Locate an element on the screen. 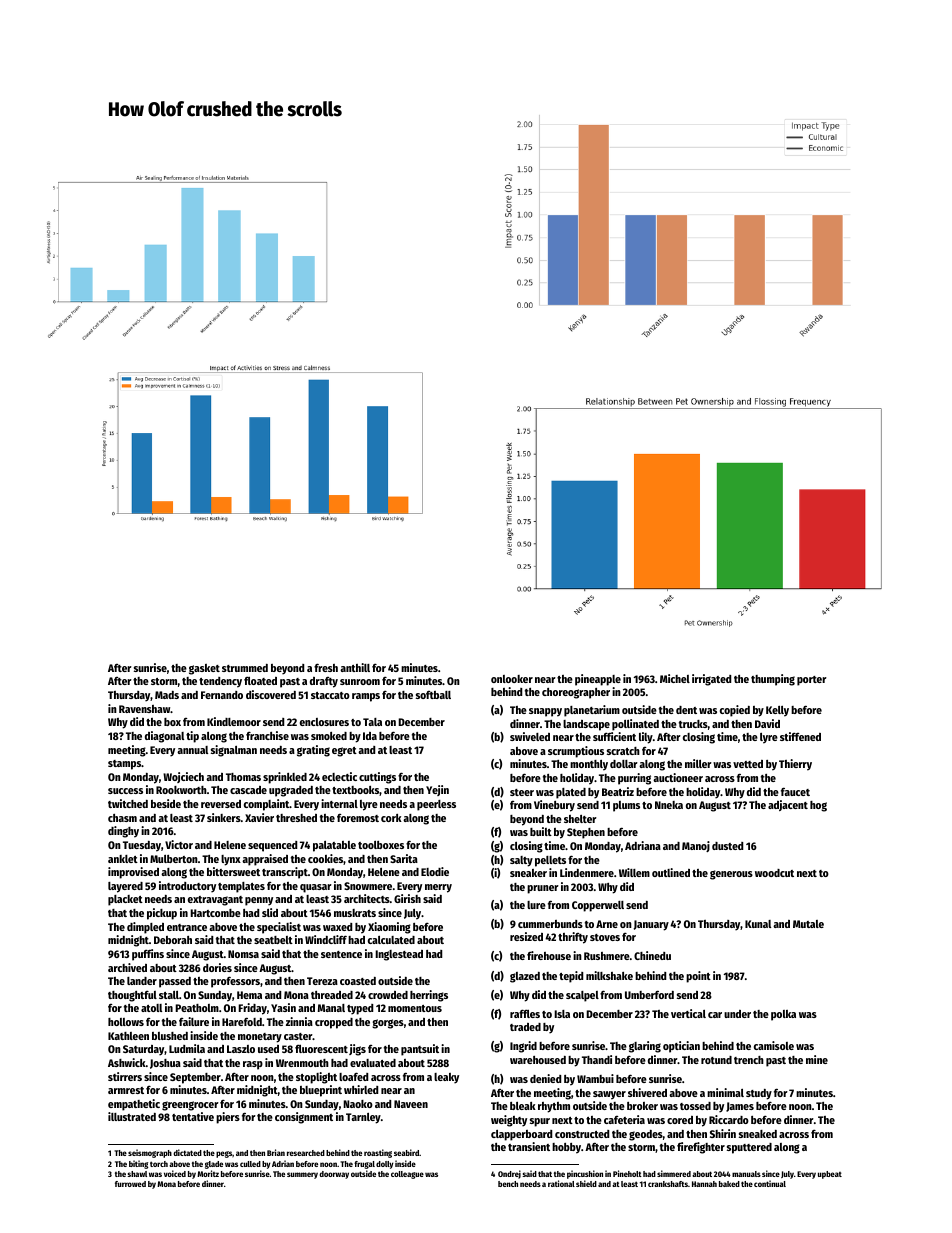 The height and width of the screenshot is (1233, 952). improvised is located at coordinates (133, 873).
